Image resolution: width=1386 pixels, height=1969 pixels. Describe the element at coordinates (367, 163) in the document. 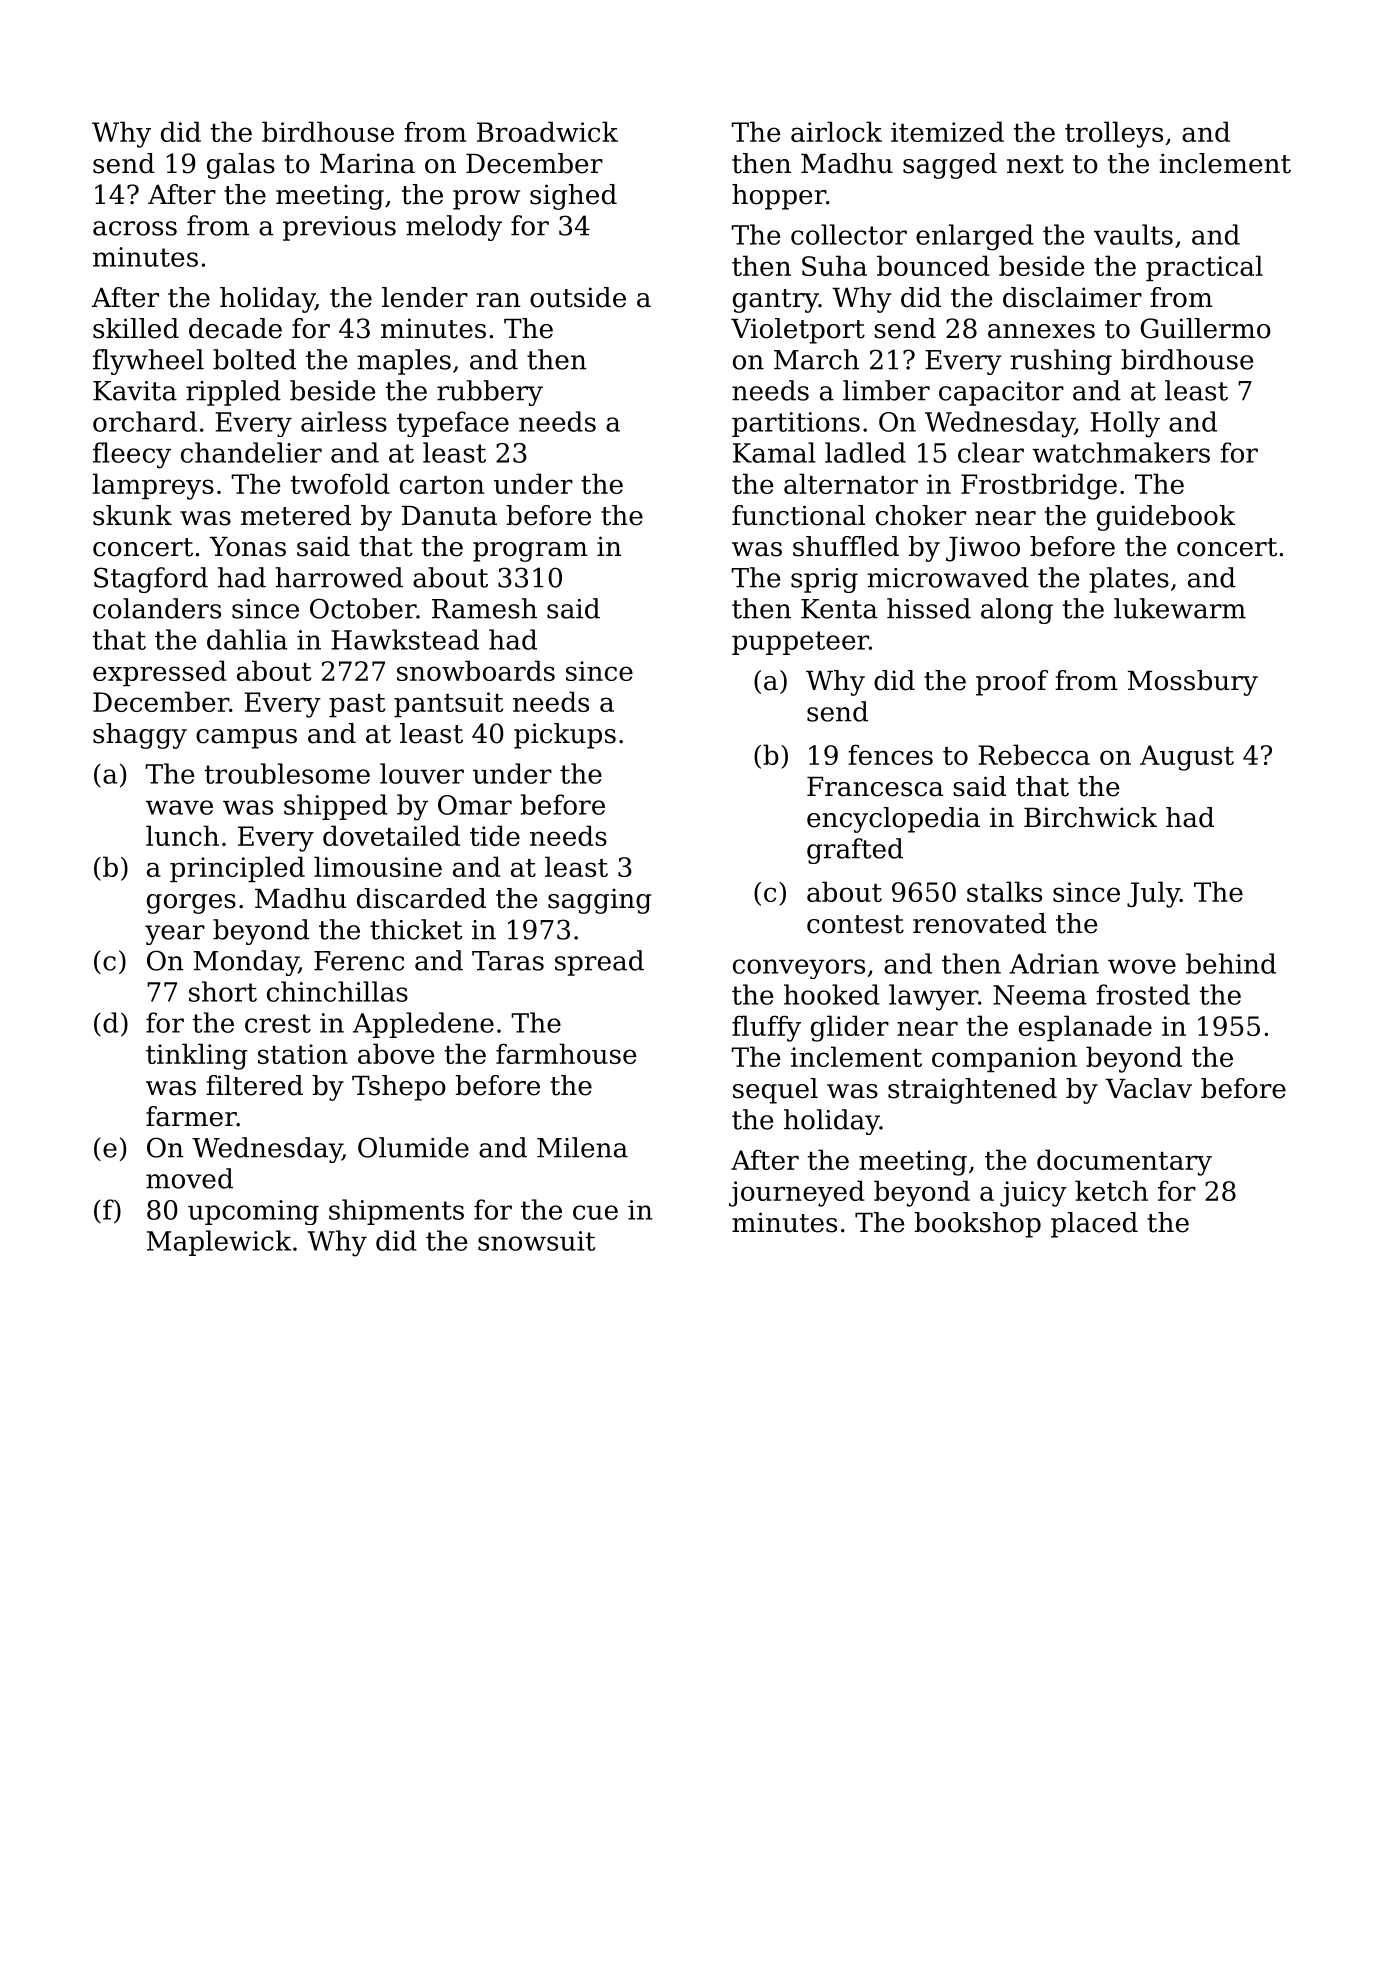

I see `Marina` at that location.
